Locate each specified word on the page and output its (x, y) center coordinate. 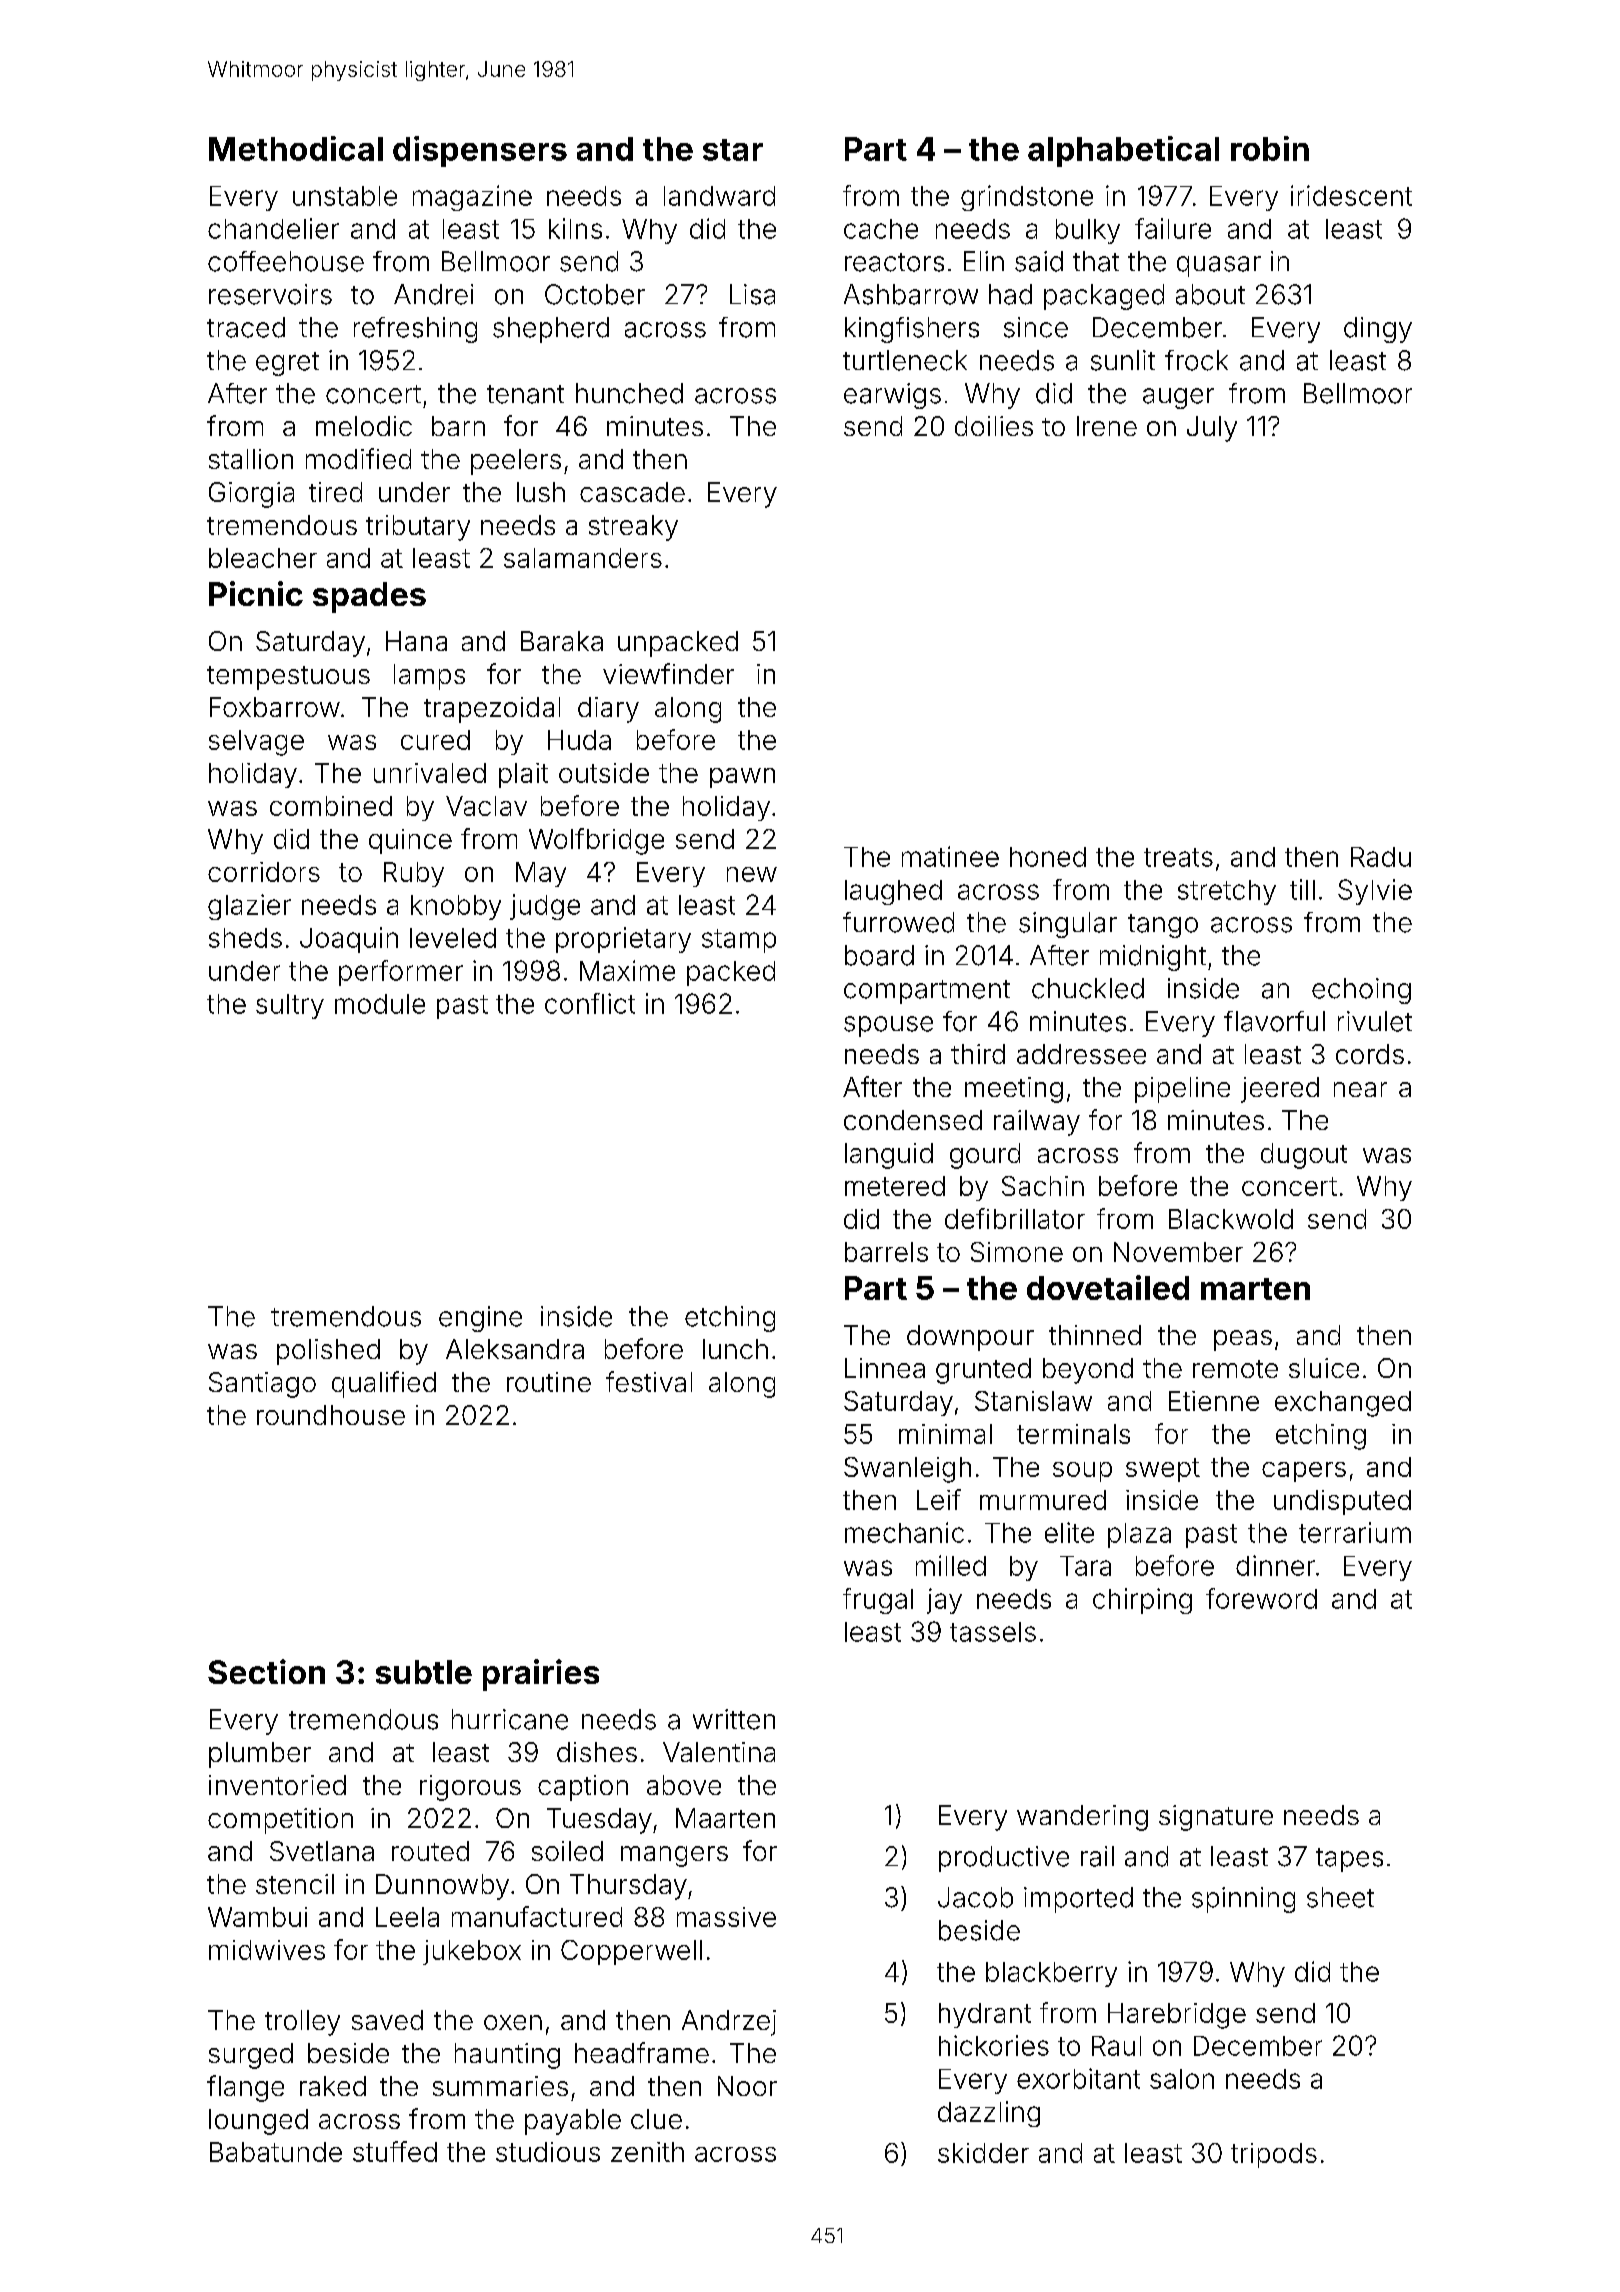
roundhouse (331, 1415)
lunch (735, 1349)
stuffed (395, 2151)
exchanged (1343, 1404)
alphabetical (1123, 151)
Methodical (296, 148)
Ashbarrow (911, 294)
